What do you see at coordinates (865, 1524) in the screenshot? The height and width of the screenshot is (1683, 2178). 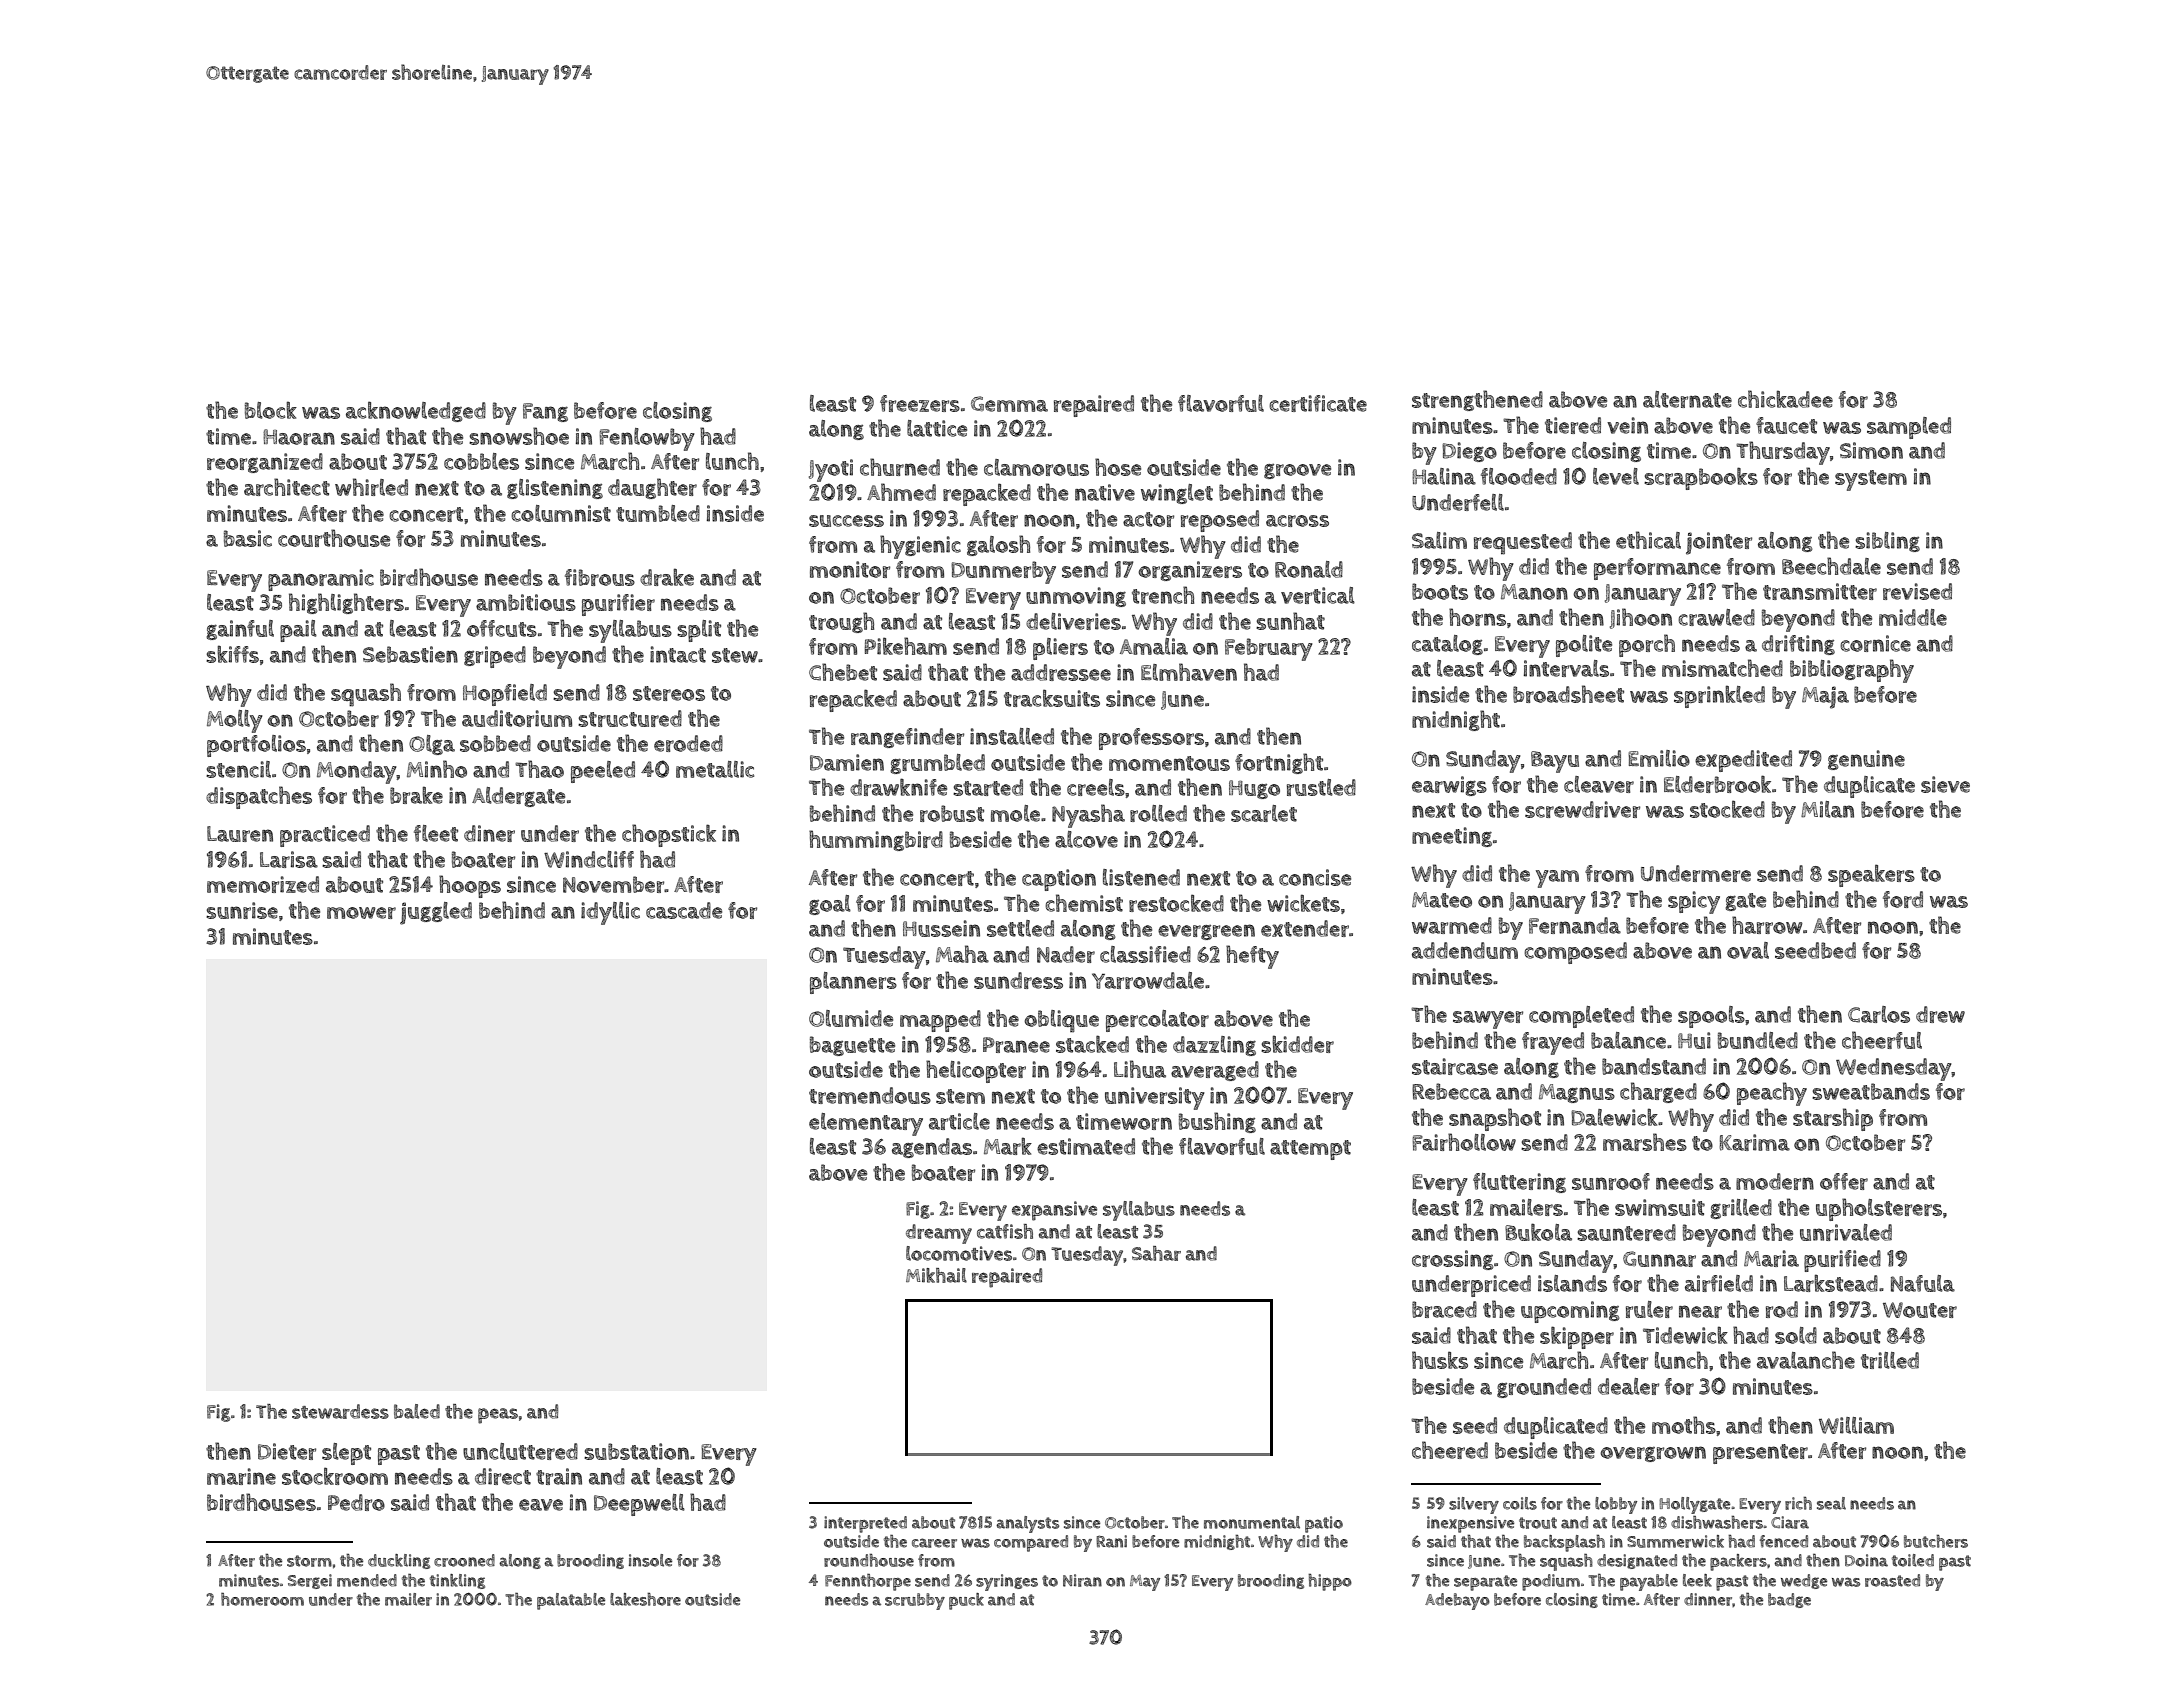 I see `interpreted` at bounding box center [865, 1524].
